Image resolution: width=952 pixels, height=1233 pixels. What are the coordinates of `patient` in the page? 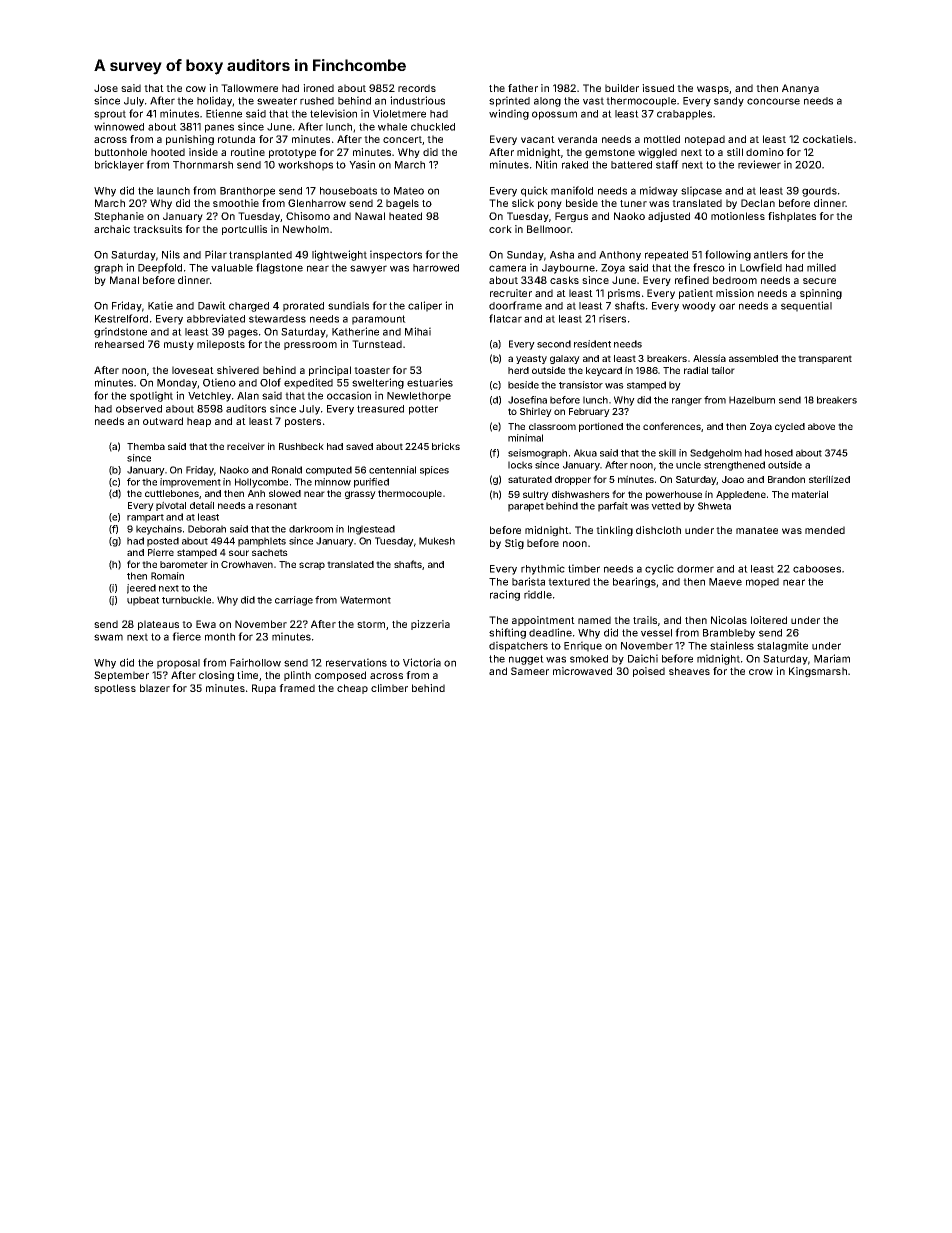 It's located at (696, 294).
